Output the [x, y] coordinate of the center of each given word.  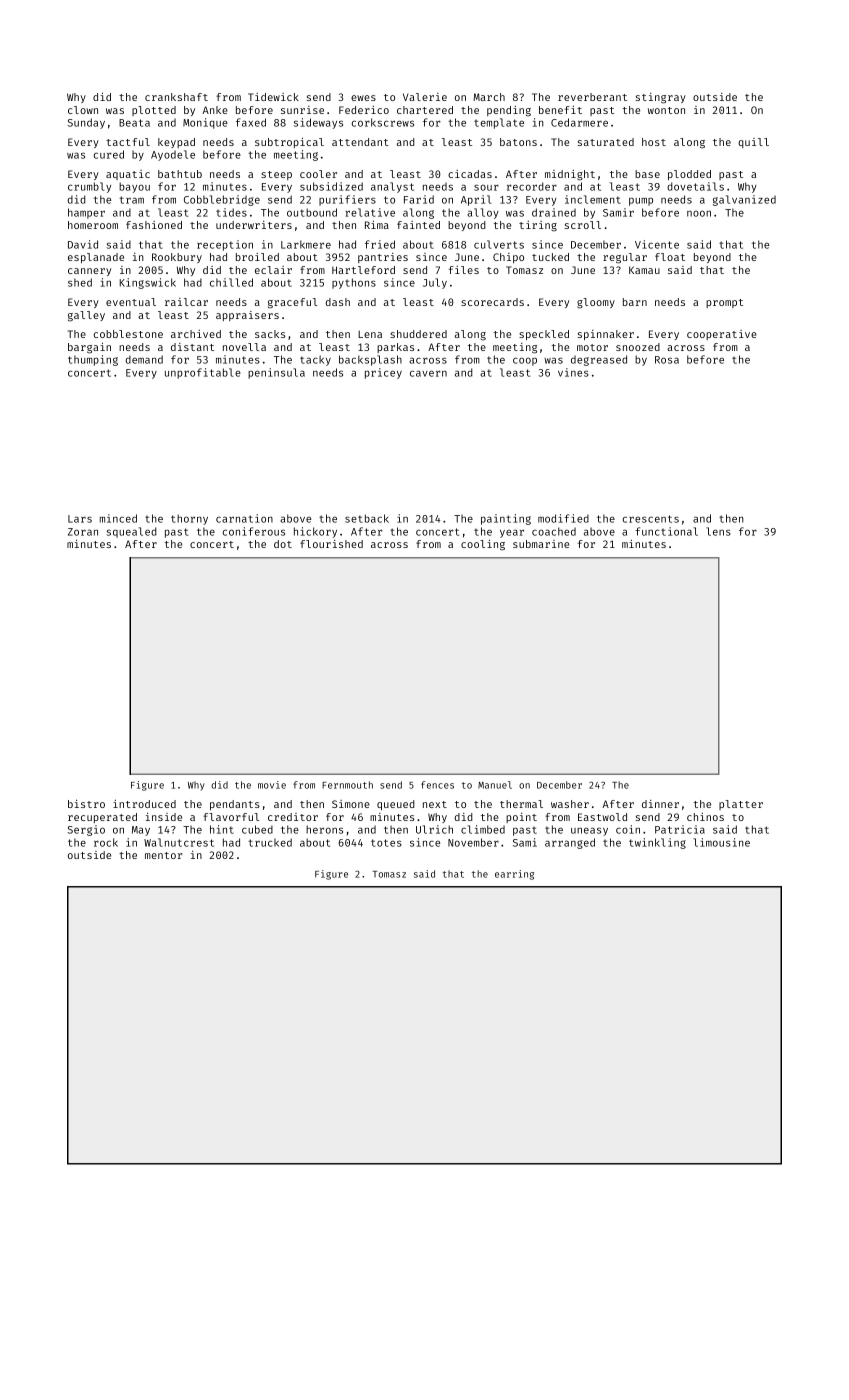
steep [276, 175]
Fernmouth [347, 785]
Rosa [667, 360]
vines [573, 372]
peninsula [276, 373]
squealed [131, 532]
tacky [315, 360]
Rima [377, 225]
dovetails [695, 186]
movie [272, 785]
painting [506, 519]
